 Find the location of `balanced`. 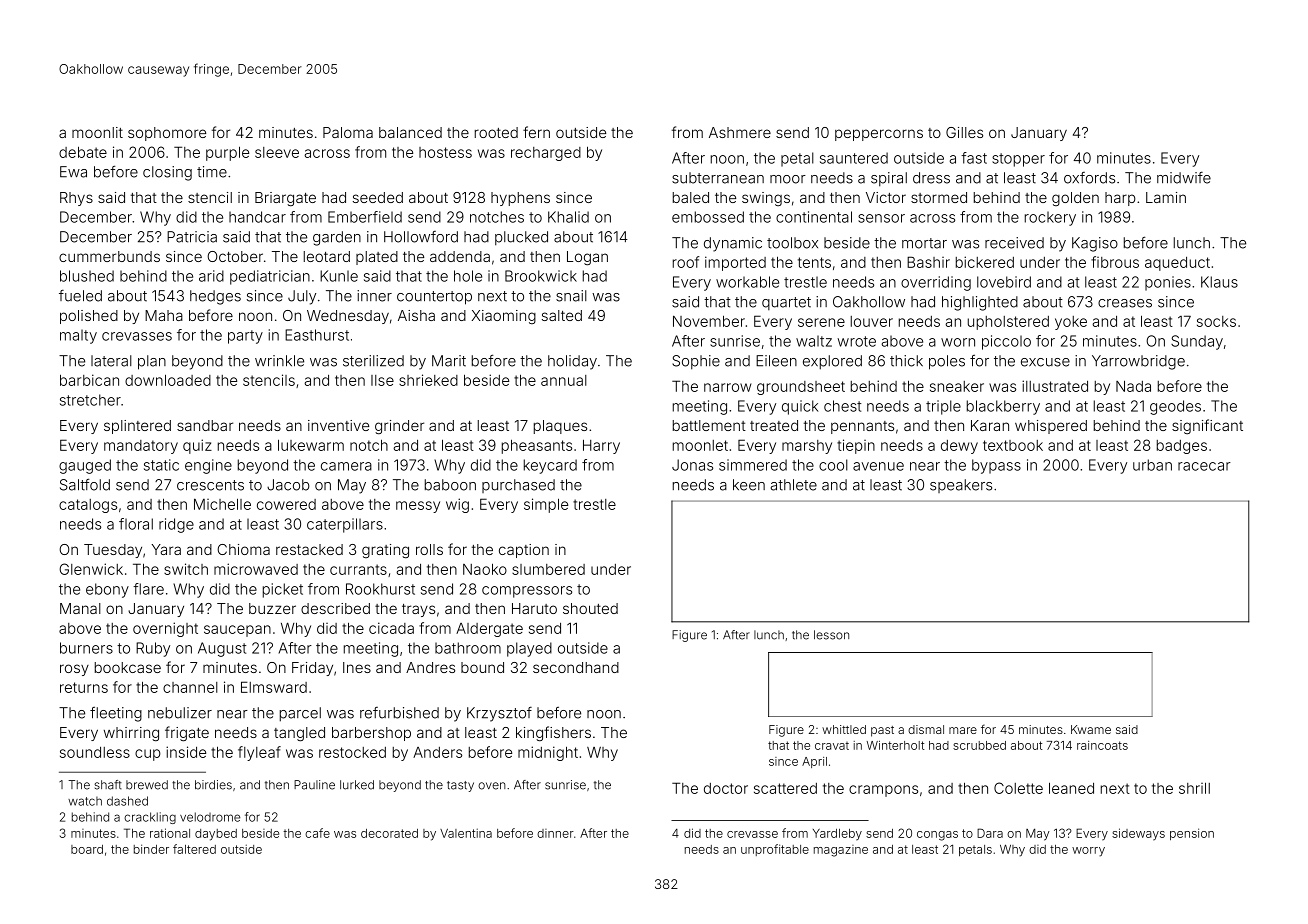

balanced is located at coordinates (410, 132).
